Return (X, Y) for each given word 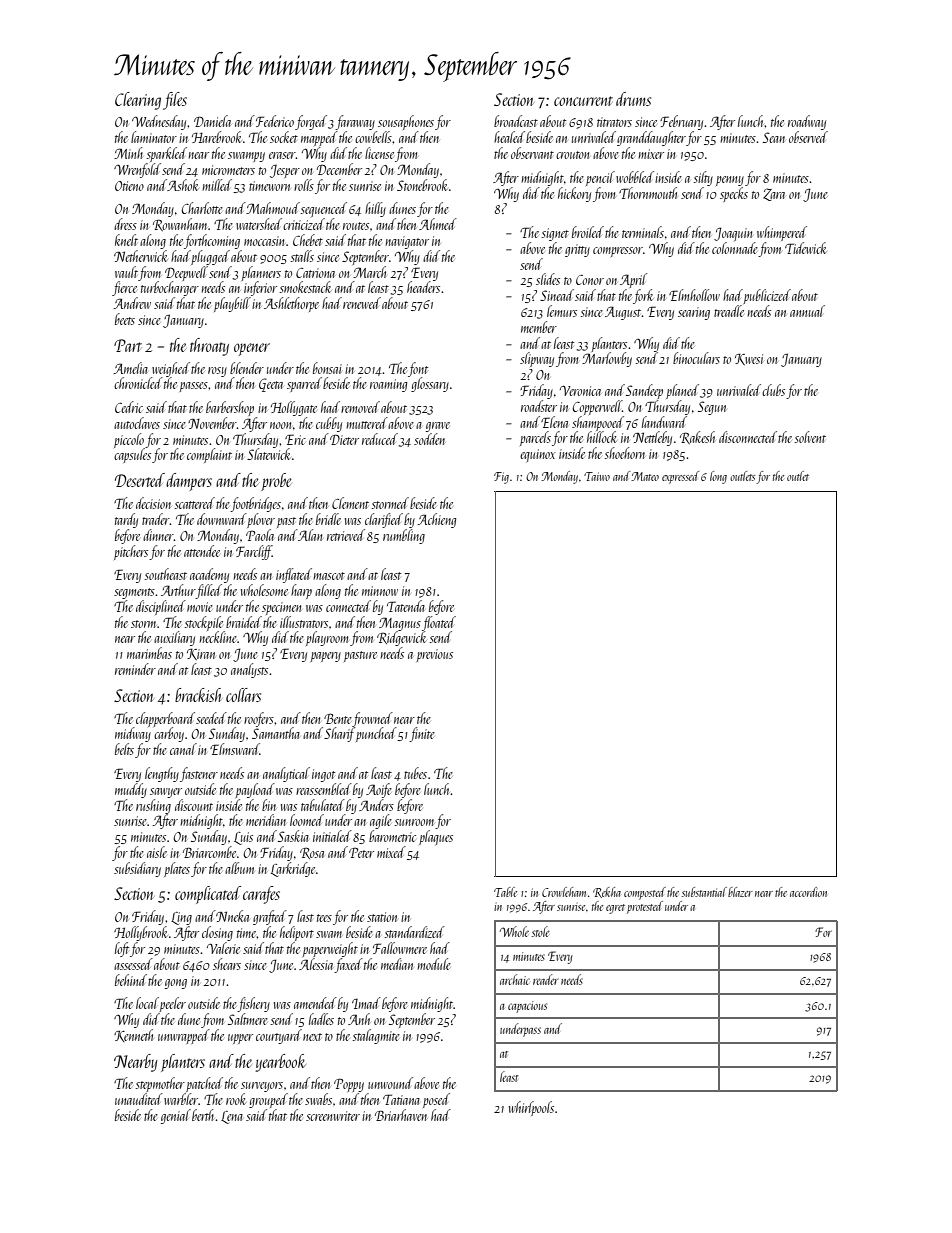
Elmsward (235, 749)
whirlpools (531, 1108)
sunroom (414, 822)
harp (301, 591)
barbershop (230, 408)
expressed (680, 477)
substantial (704, 892)
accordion (808, 892)
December (339, 169)
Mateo (645, 476)
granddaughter (651, 138)
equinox (538, 456)
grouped (268, 1100)
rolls (304, 185)
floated (439, 623)
